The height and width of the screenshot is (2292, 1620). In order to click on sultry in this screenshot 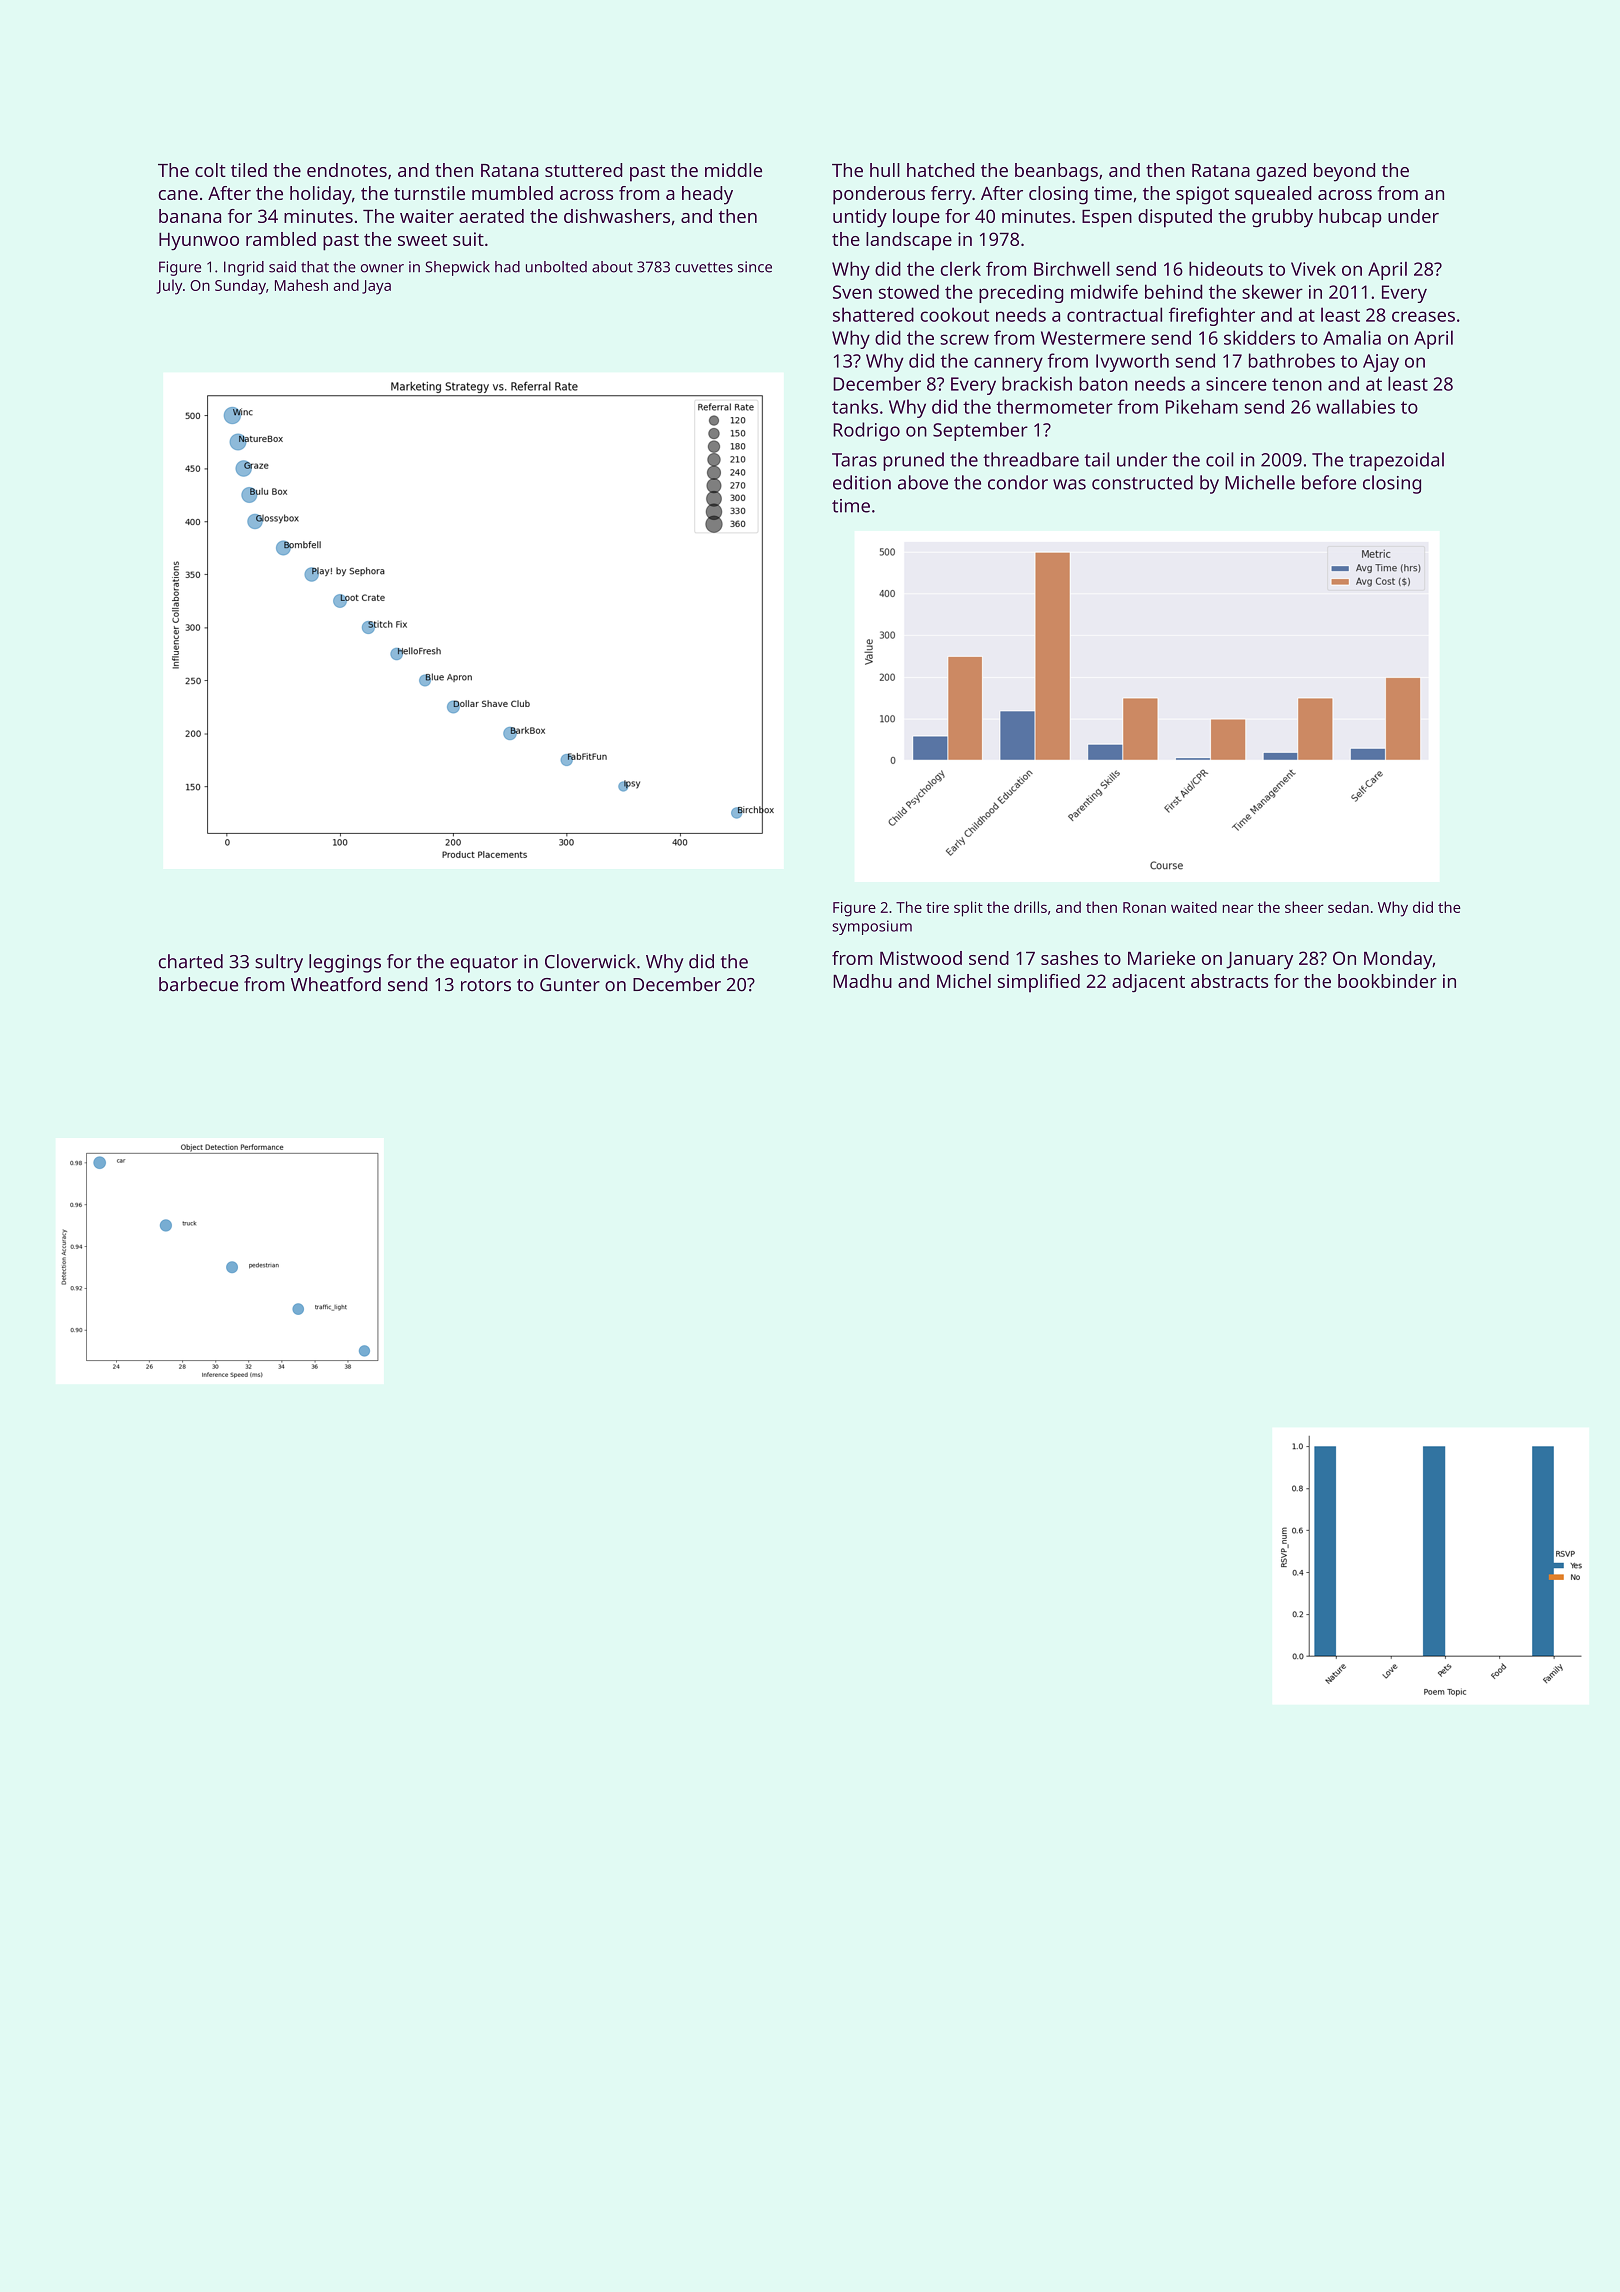, I will do `click(279, 963)`.
